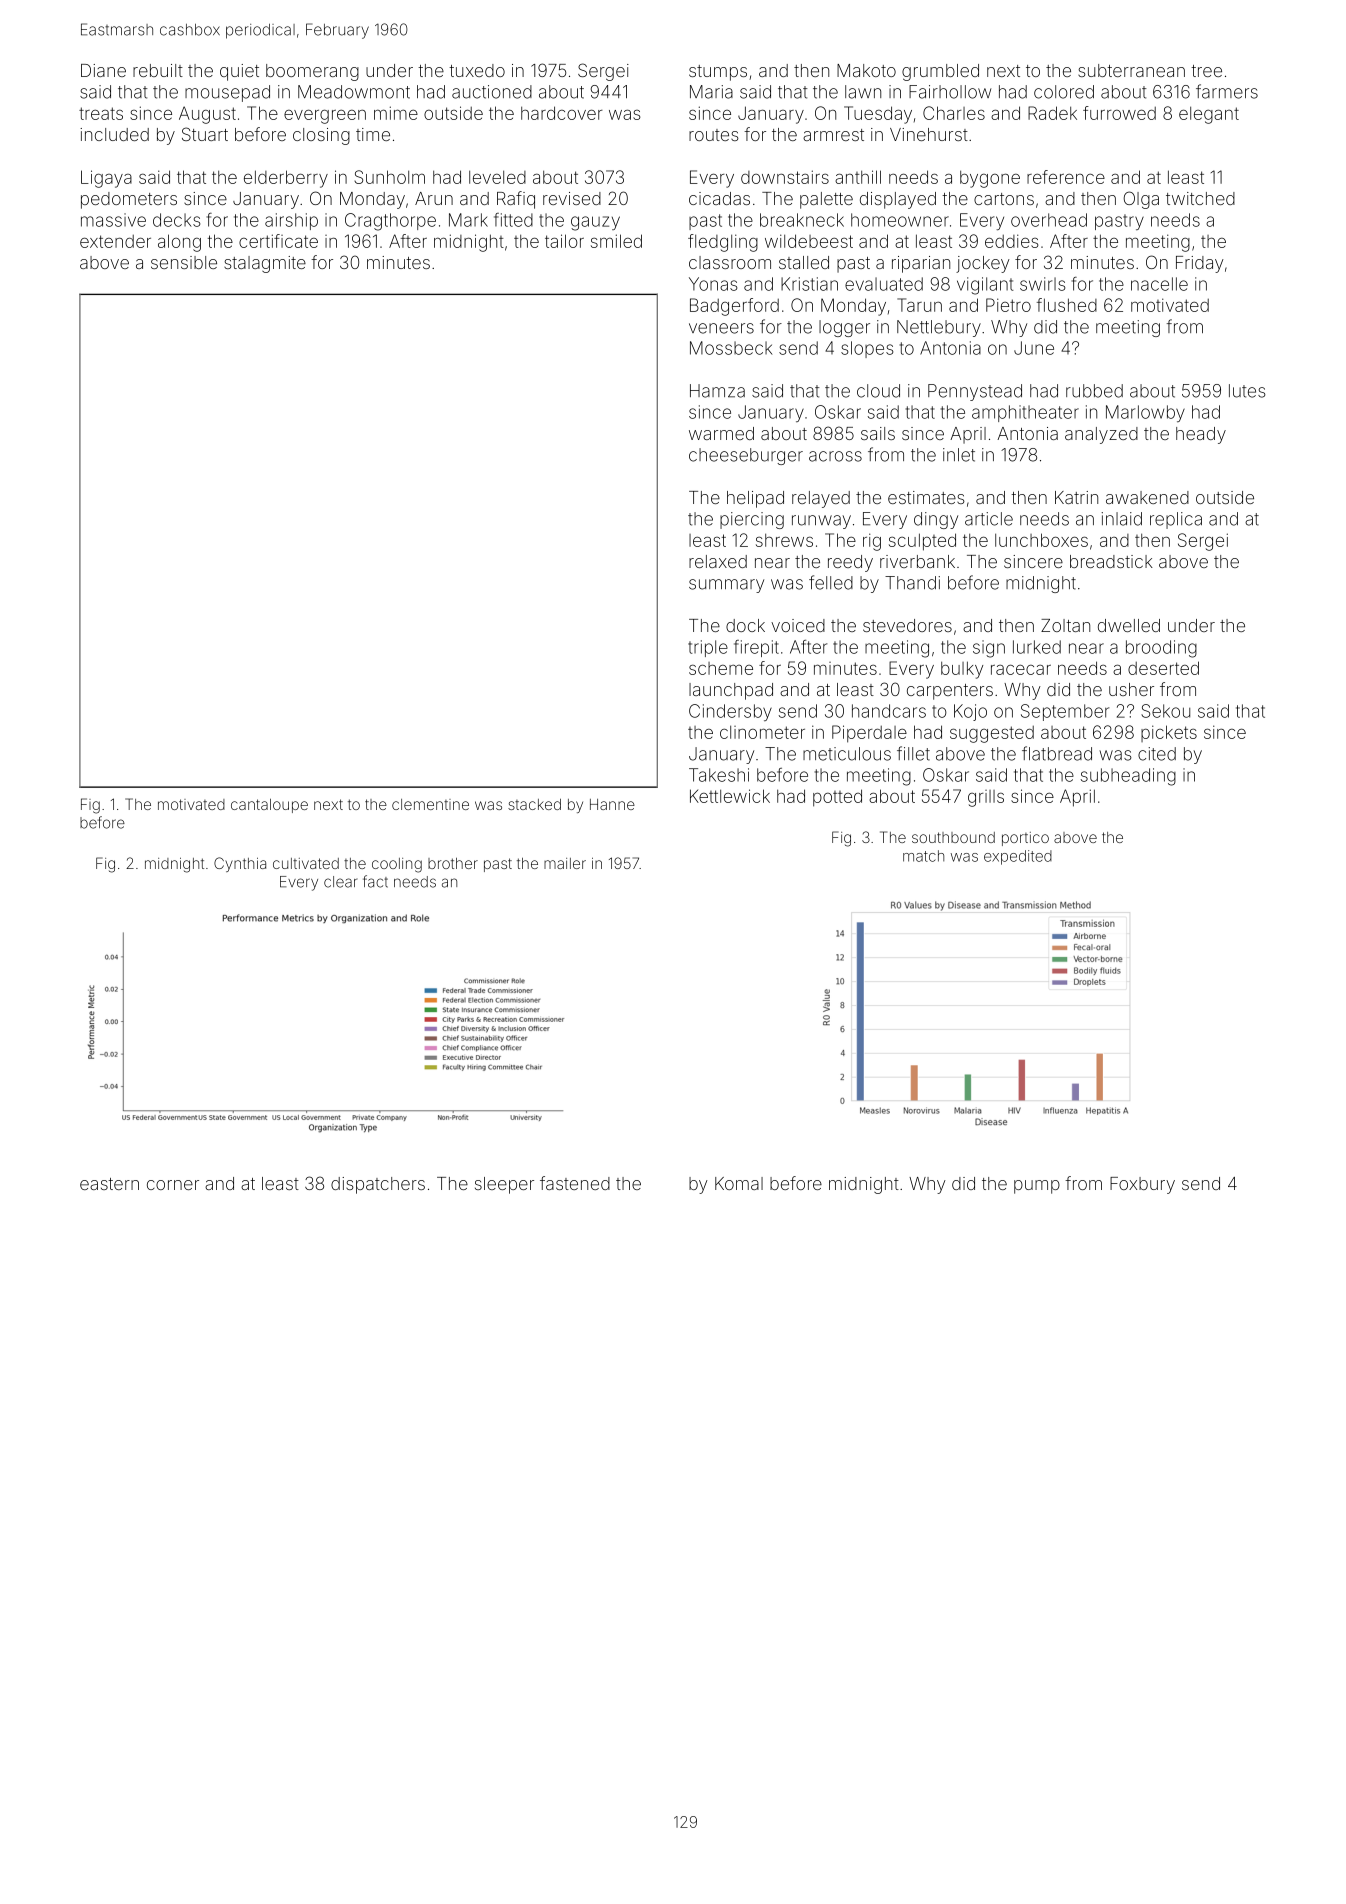 The width and height of the screenshot is (1346, 1904). What do you see at coordinates (1206, 71) in the screenshot?
I see `tree` at bounding box center [1206, 71].
